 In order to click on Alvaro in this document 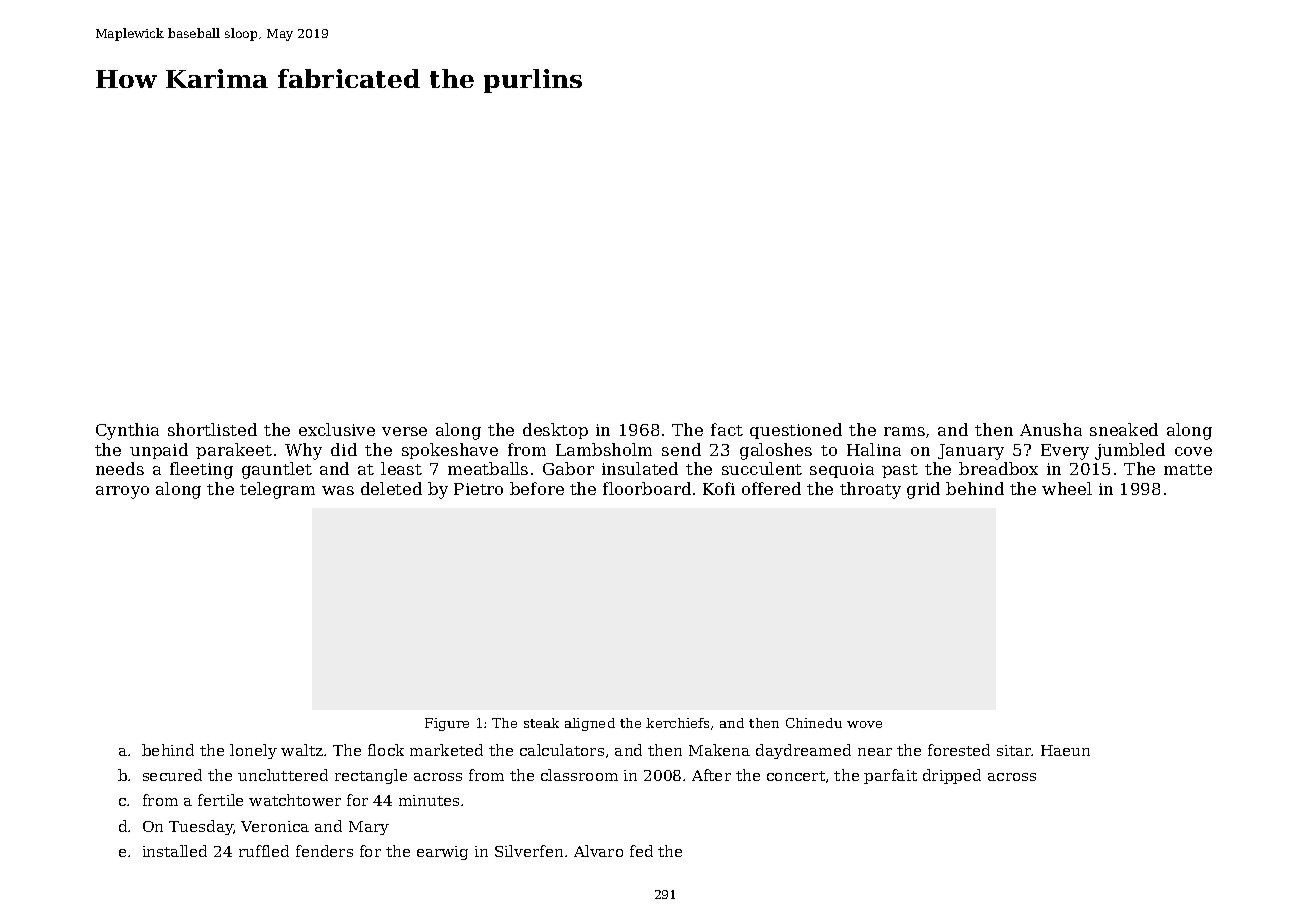, I will do `click(598, 851)`.
